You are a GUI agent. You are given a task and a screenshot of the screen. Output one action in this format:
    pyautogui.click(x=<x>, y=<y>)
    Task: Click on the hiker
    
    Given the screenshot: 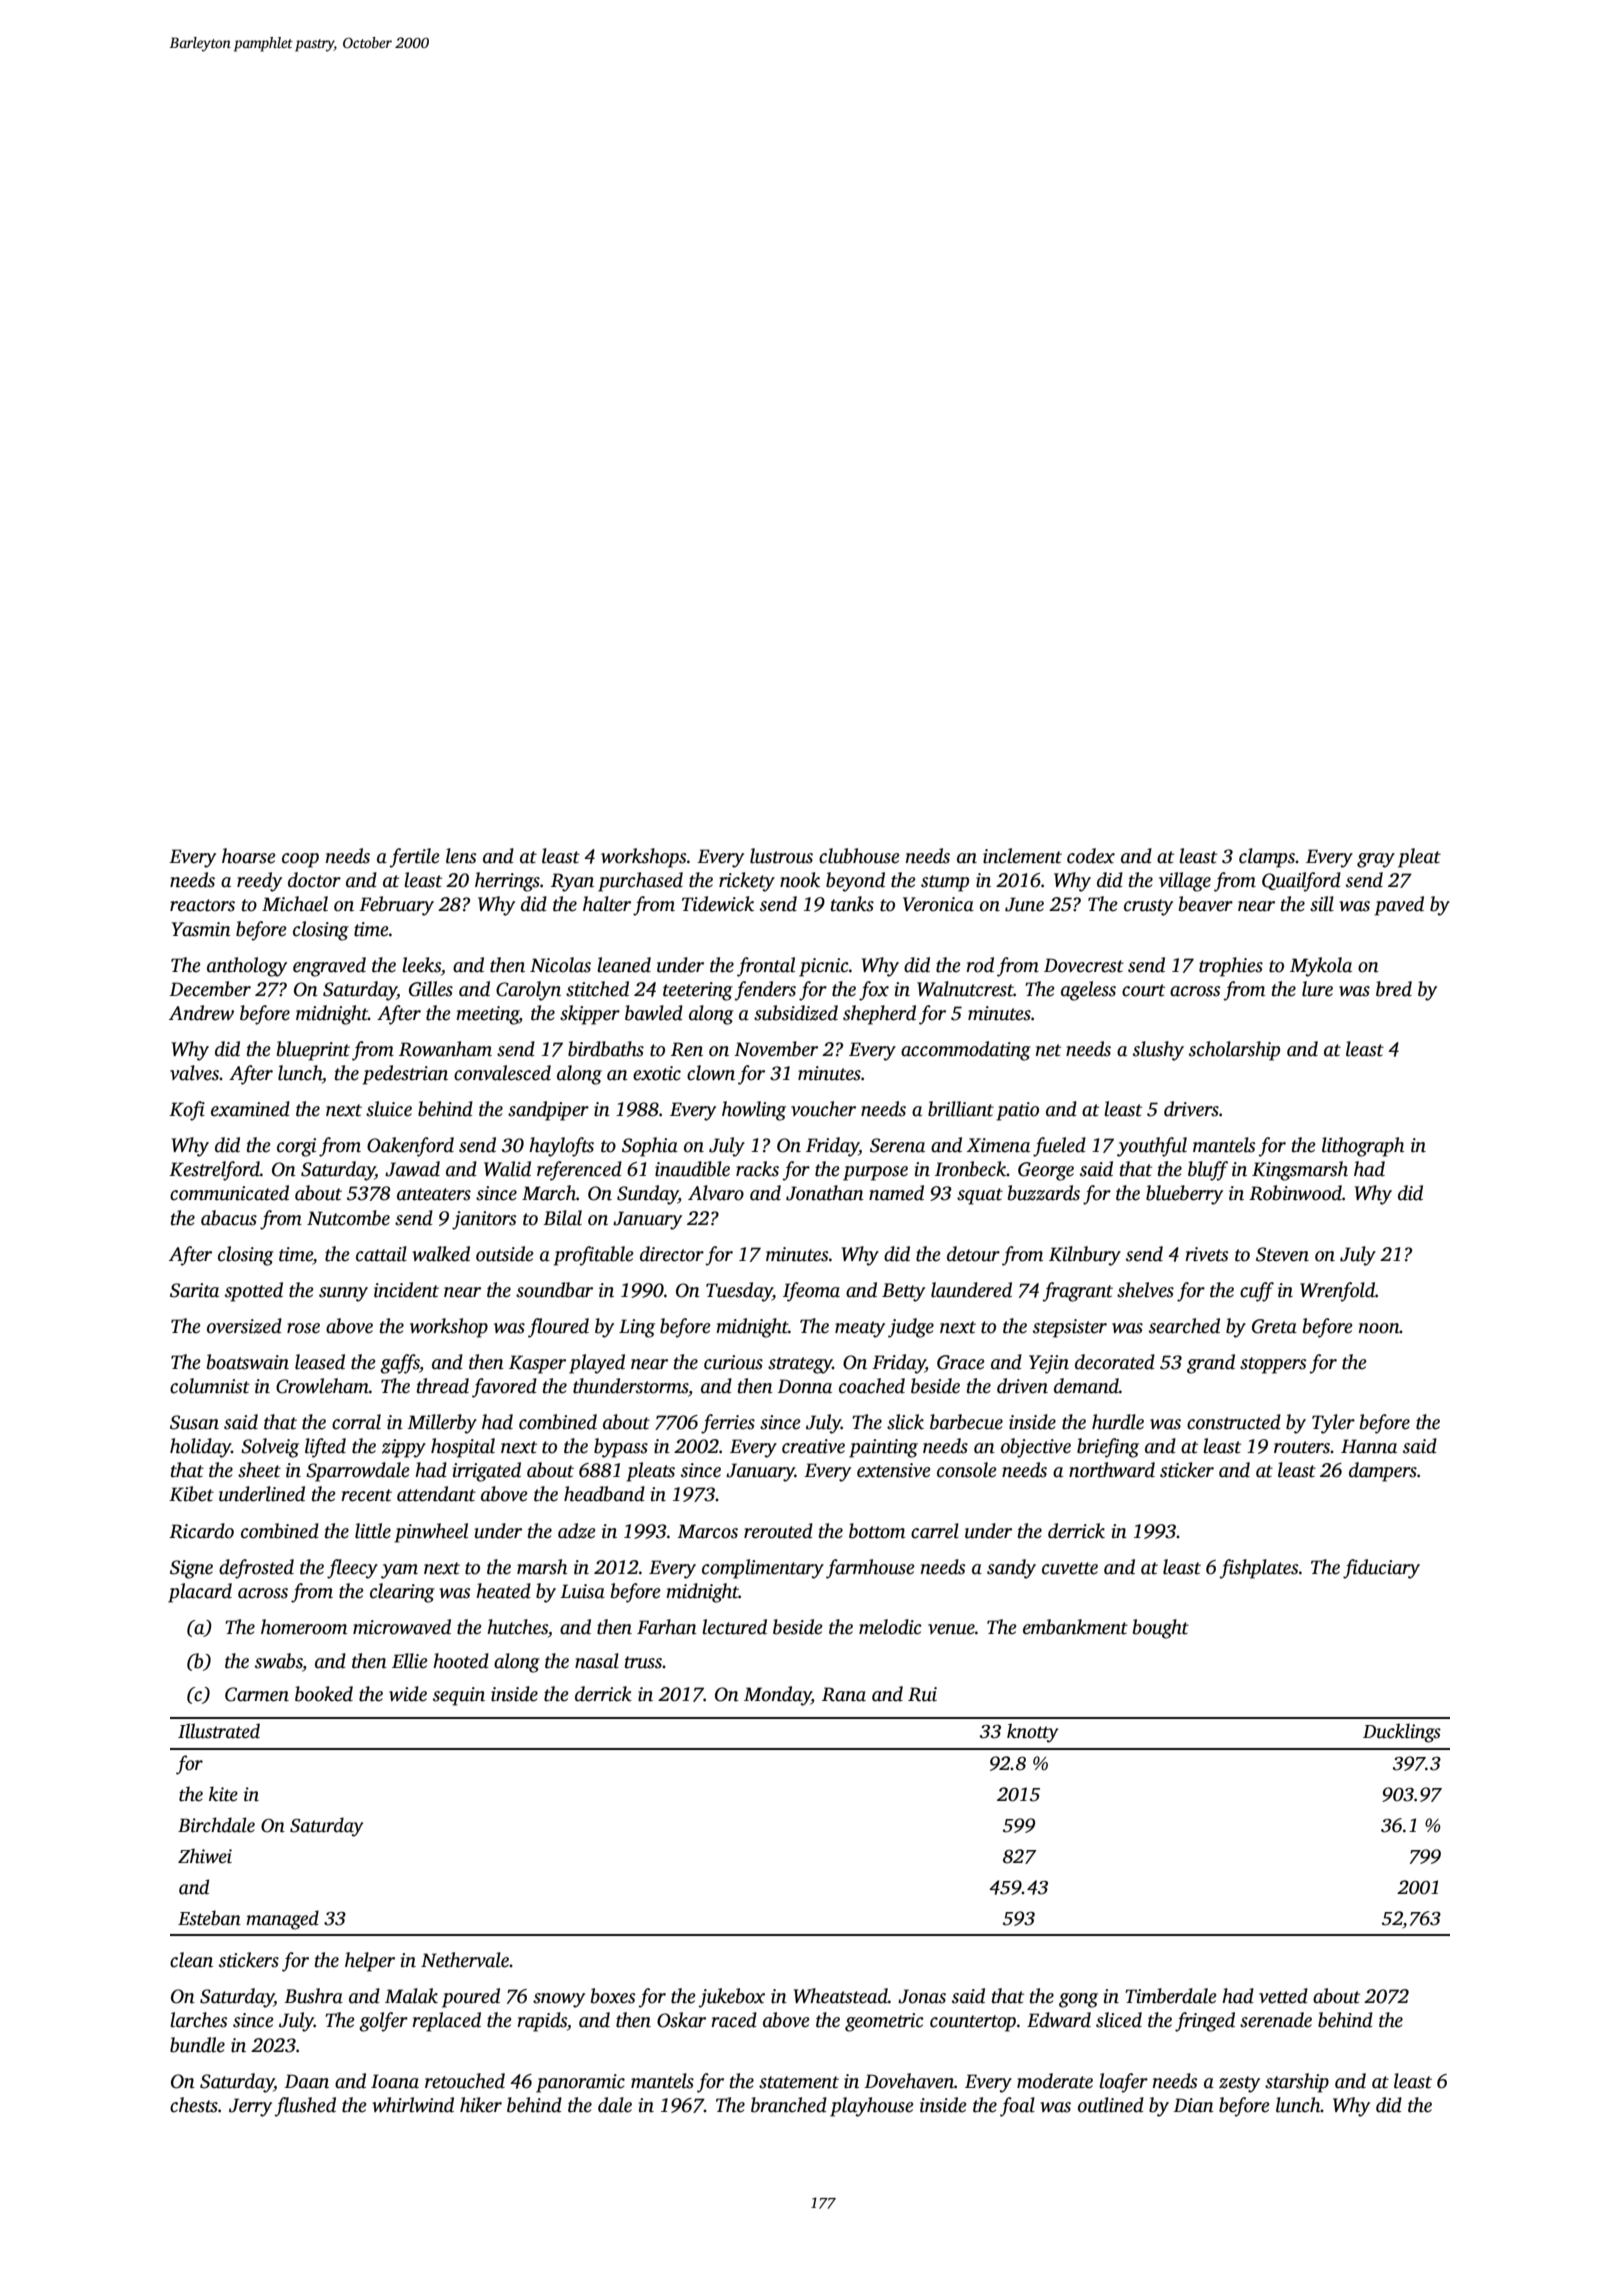 What is the action you would take?
    pyautogui.click(x=481, y=2105)
